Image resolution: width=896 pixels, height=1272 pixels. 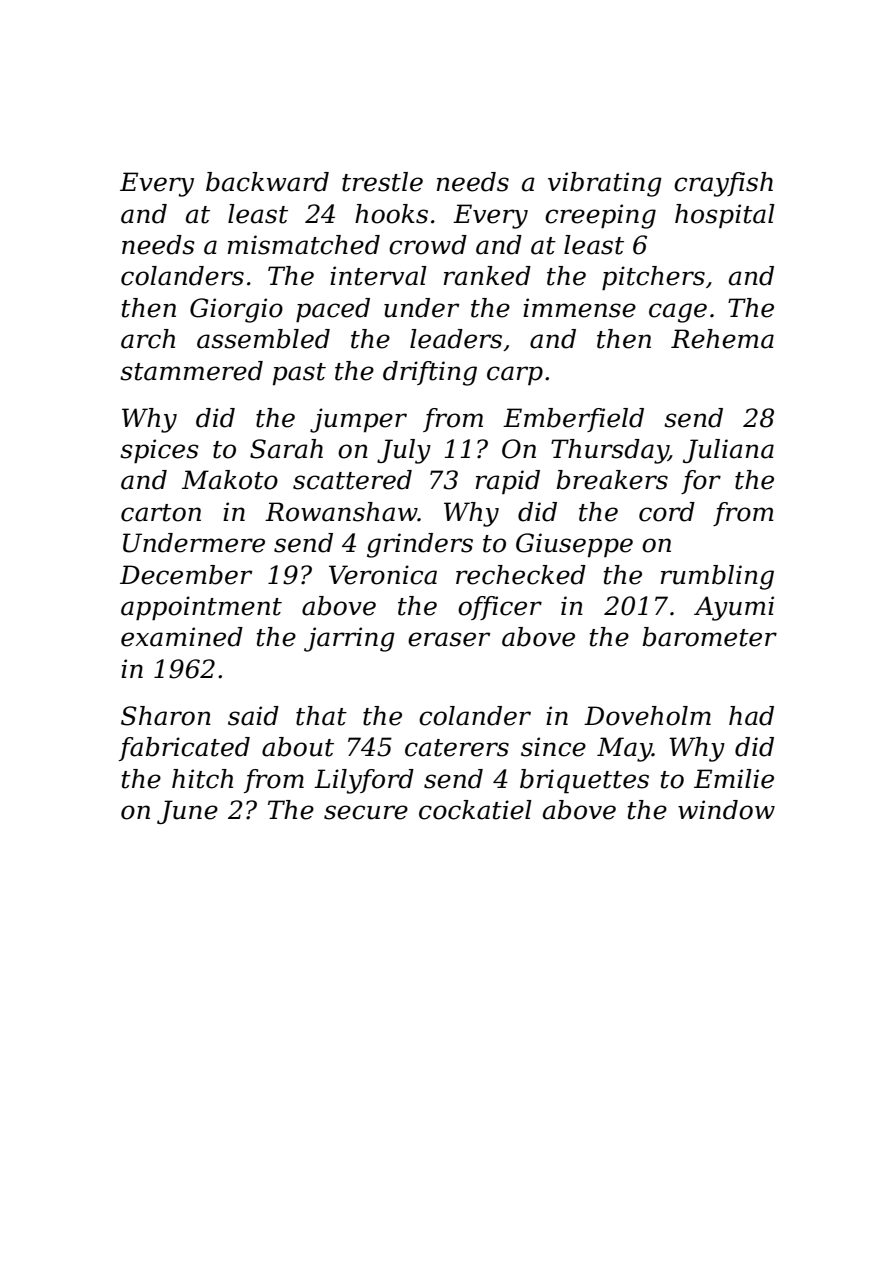 What do you see at coordinates (722, 339) in the document?
I see `Rehema` at bounding box center [722, 339].
